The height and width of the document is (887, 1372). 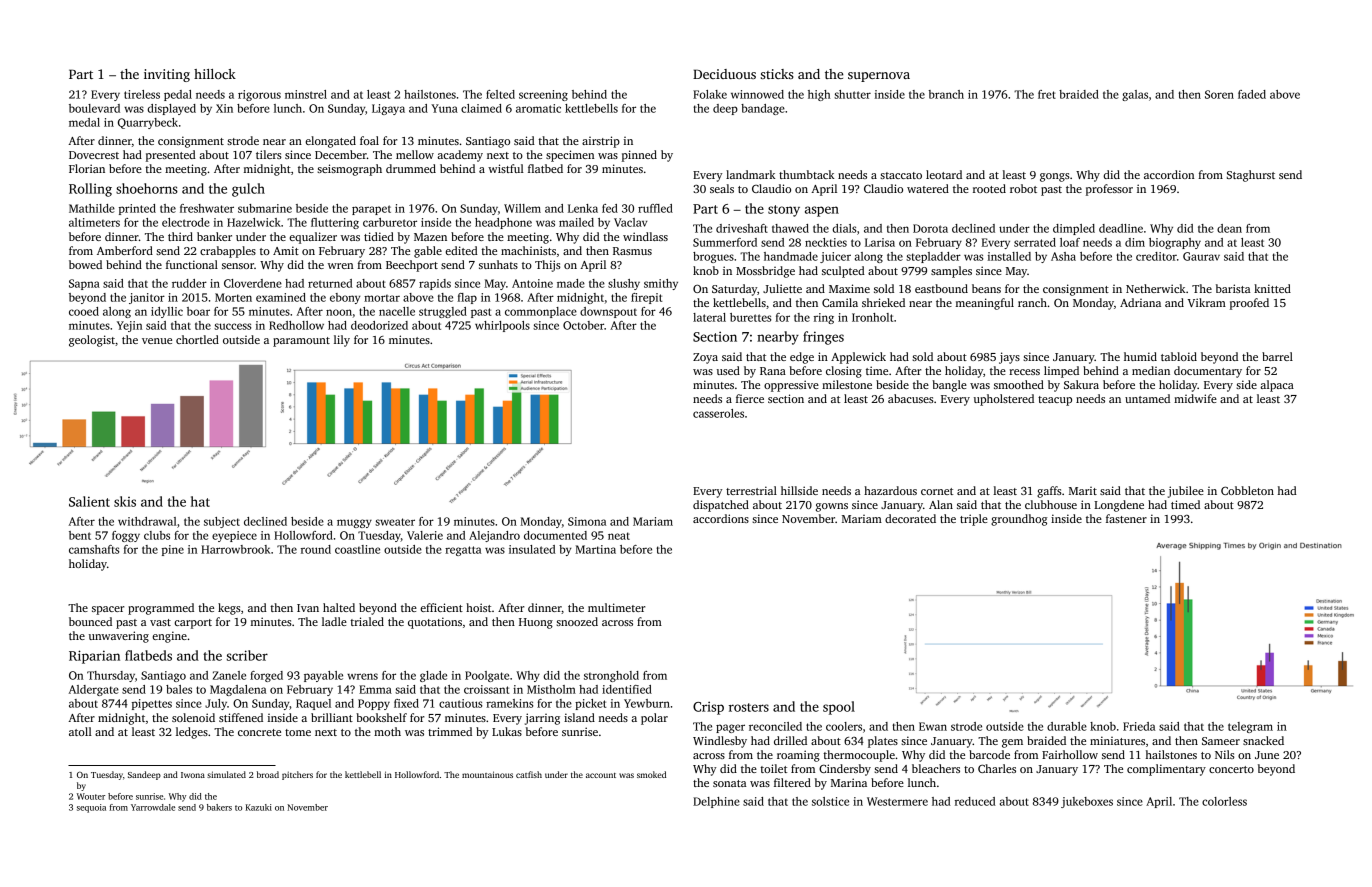 I want to click on venue, so click(x=157, y=341).
